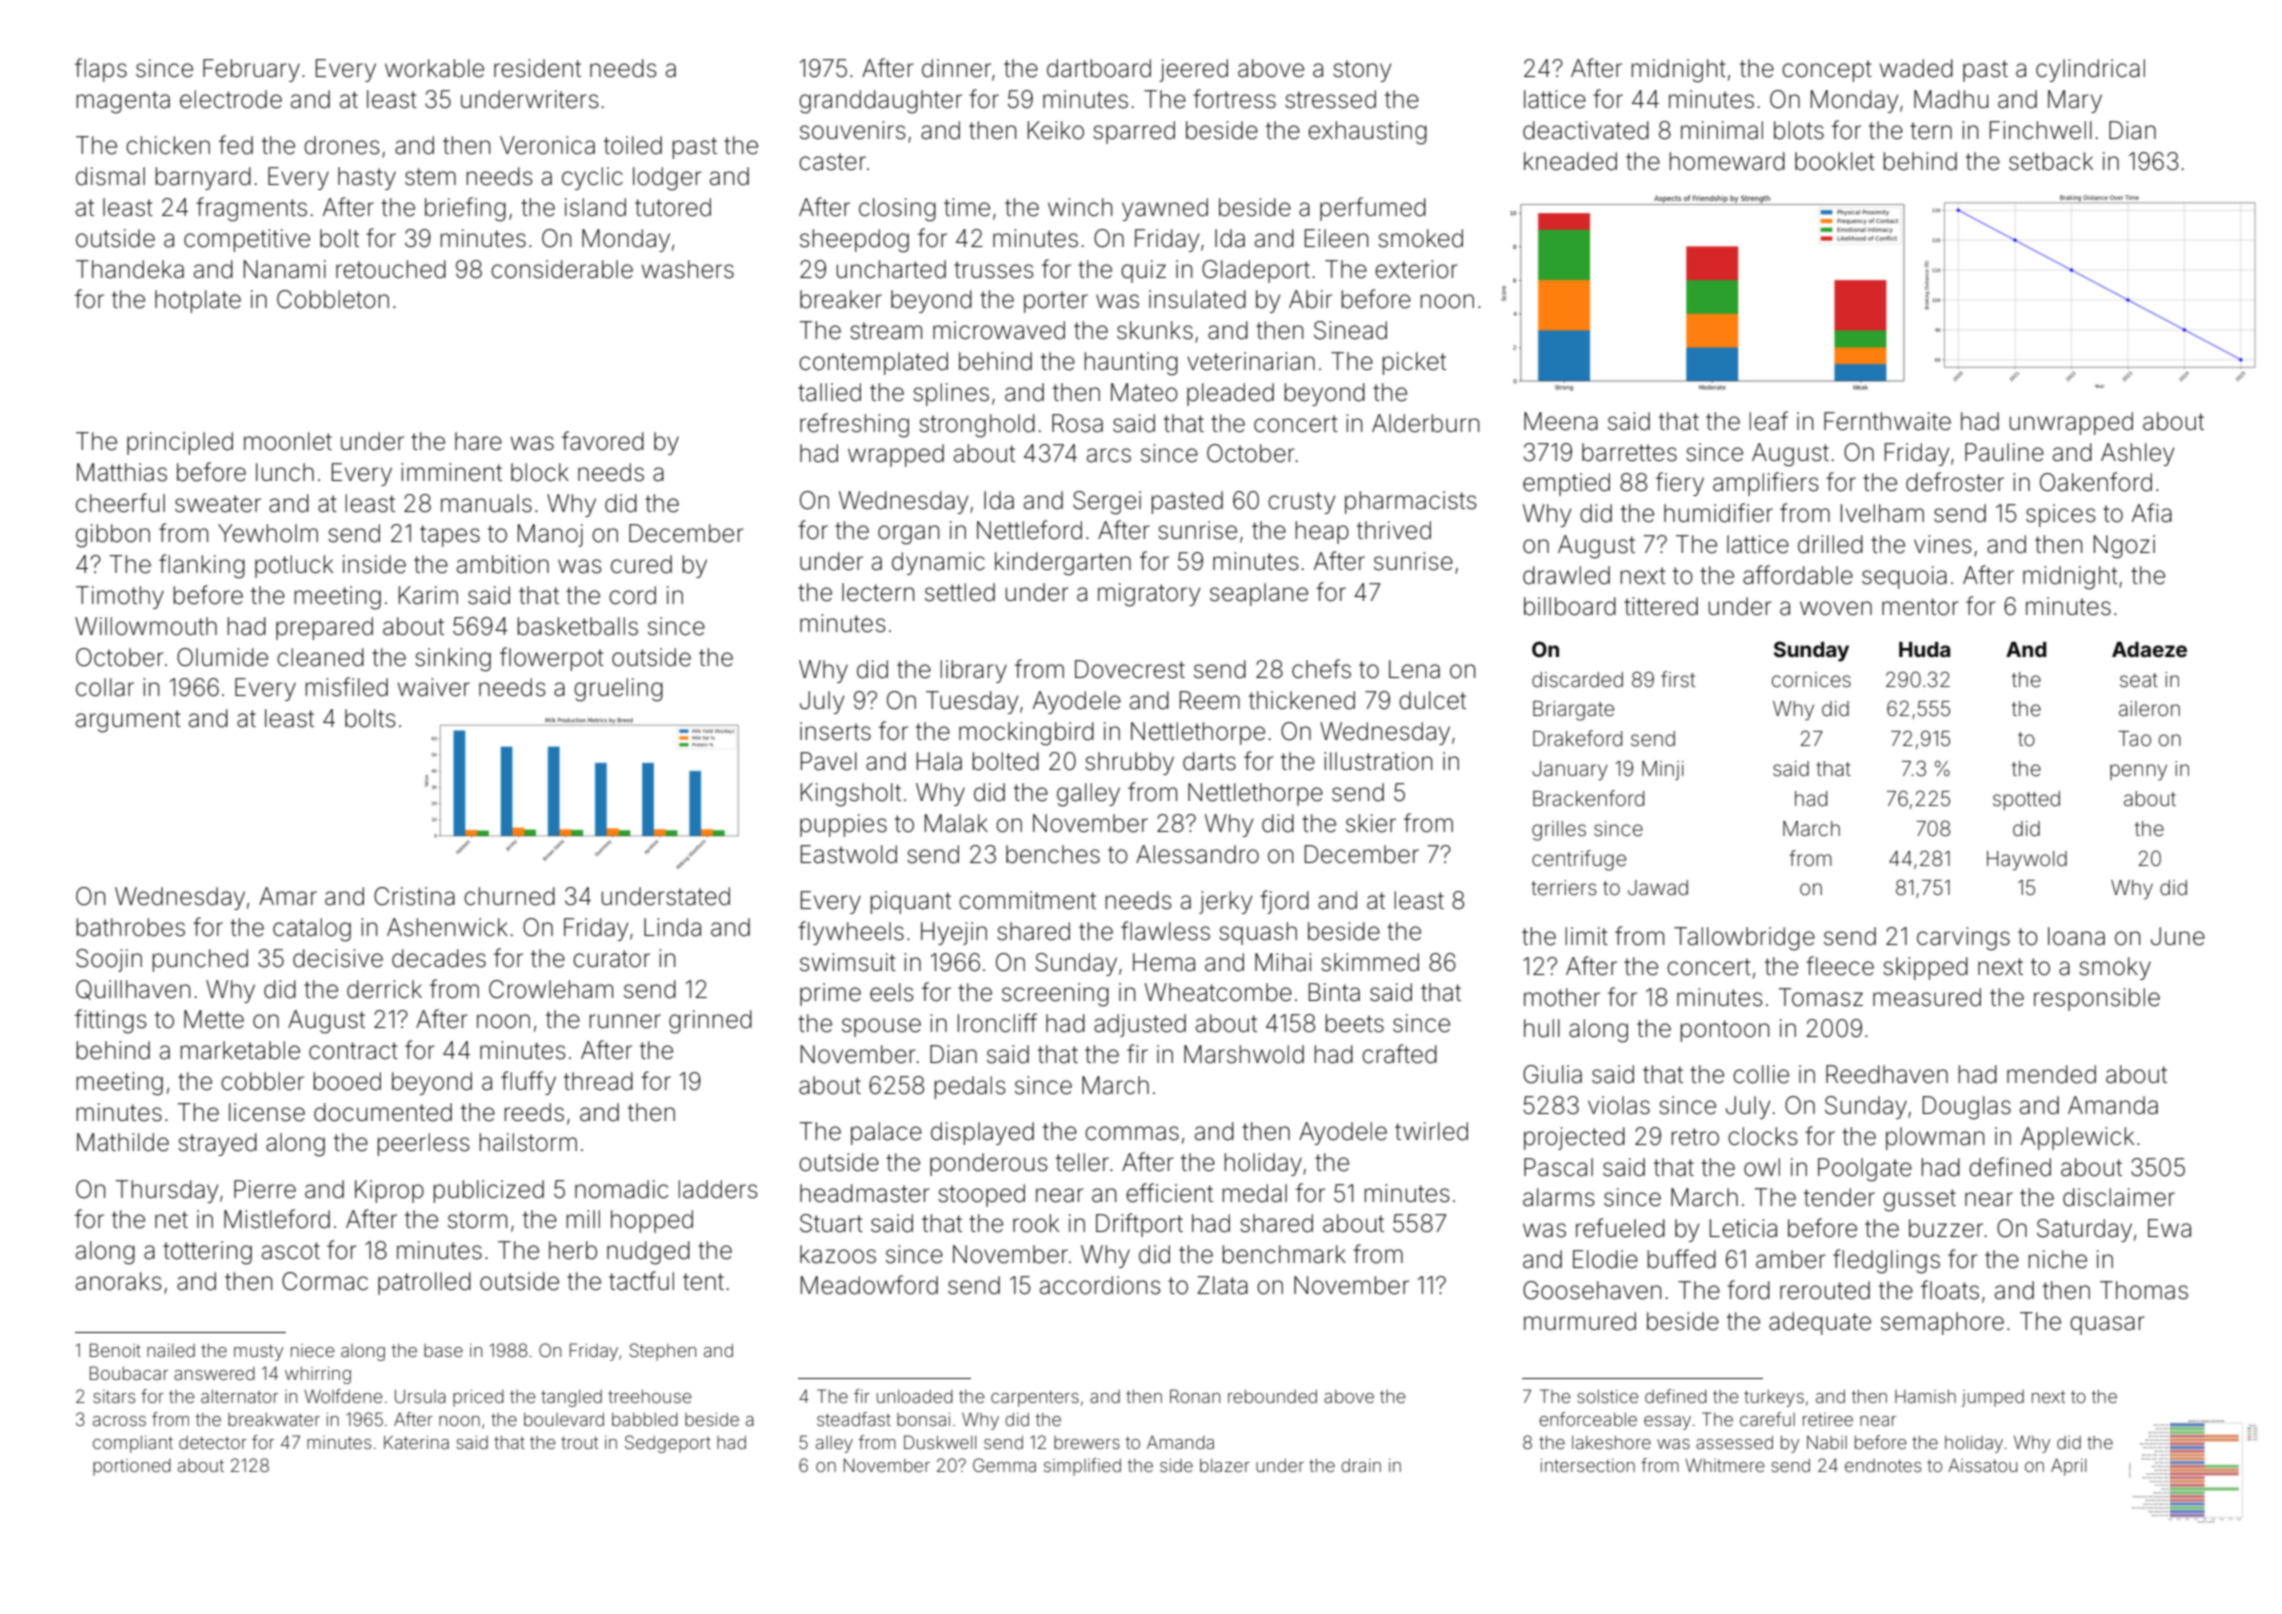 This screenshot has height=1614, width=2282. Describe the element at coordinates (416, 1442) in the screenshot. I see `Katerina` at that location.
